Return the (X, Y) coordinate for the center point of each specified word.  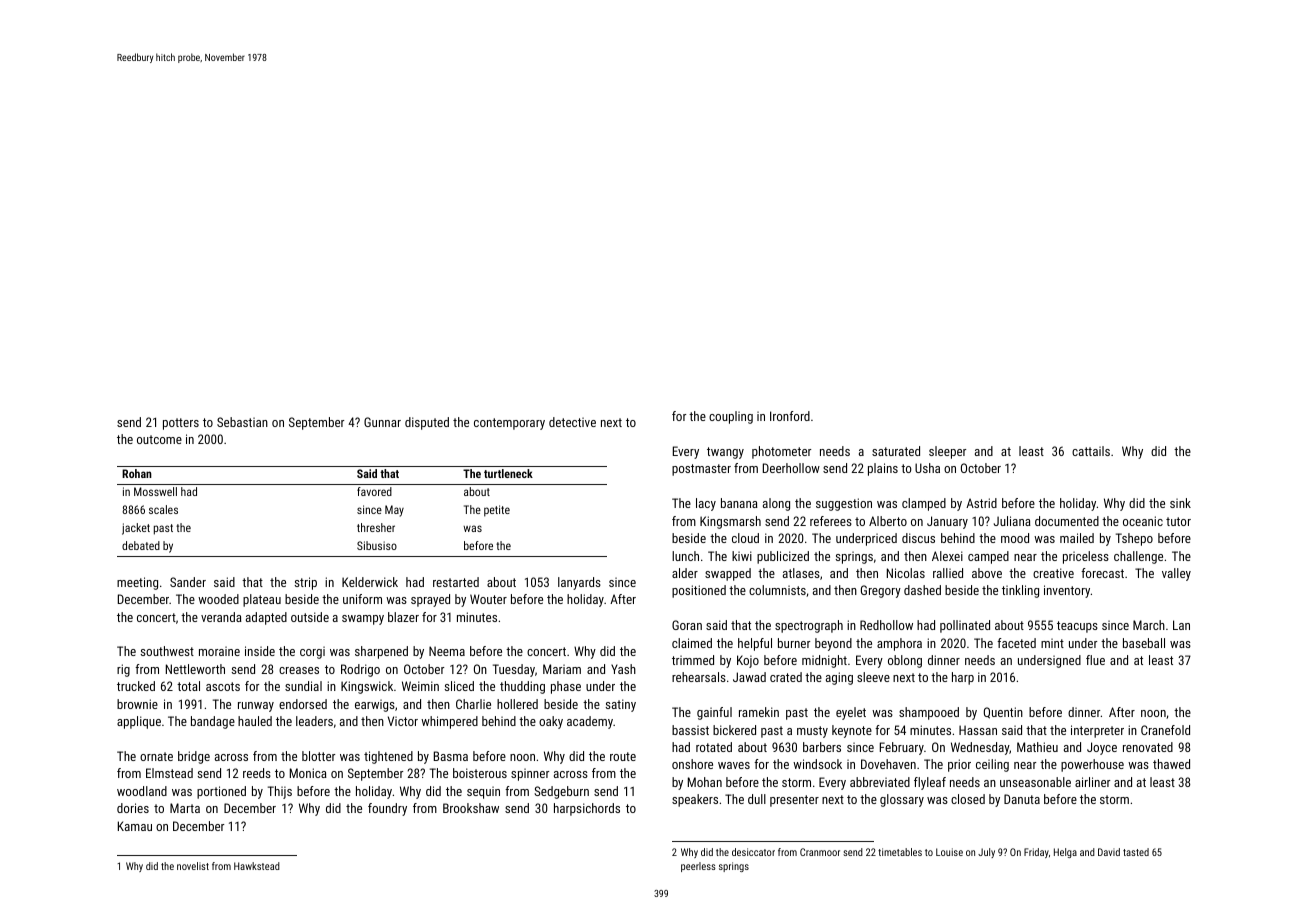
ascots (223, 686)
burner (794, 643)
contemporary (509, 424)
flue (1095, 660)
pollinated (965, 626)
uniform (362, 599)
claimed (692, 643)
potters (181, 424)
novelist (193, 866)
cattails (1091, 451)
